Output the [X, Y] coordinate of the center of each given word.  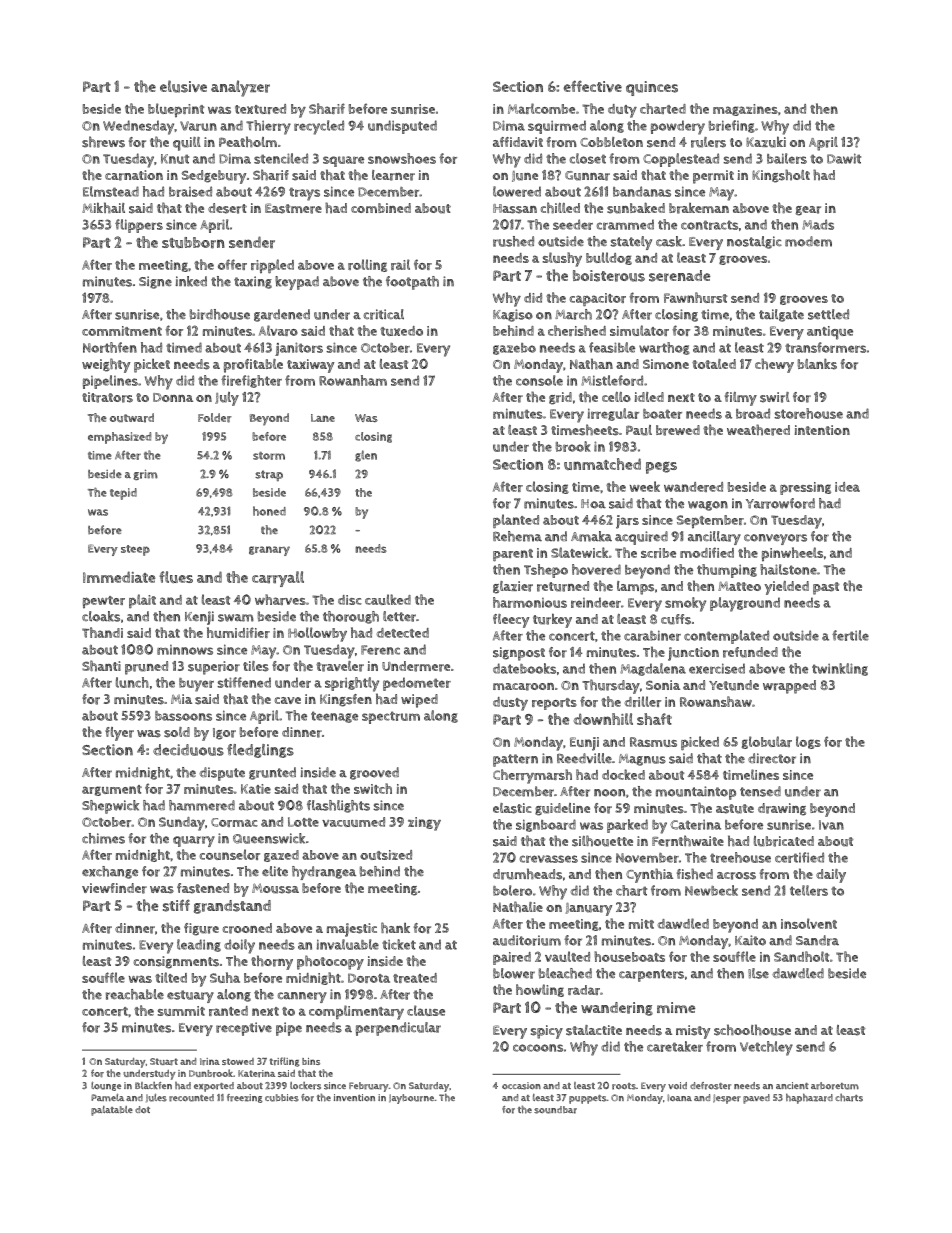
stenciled [281, 158]
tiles [256, 666]
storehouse [808, 413]
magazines [745, 110]
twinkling [840, 669]
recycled [319, 127]
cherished [577, 330]
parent [513, 555]
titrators [107, 397]
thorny [272, 962]
